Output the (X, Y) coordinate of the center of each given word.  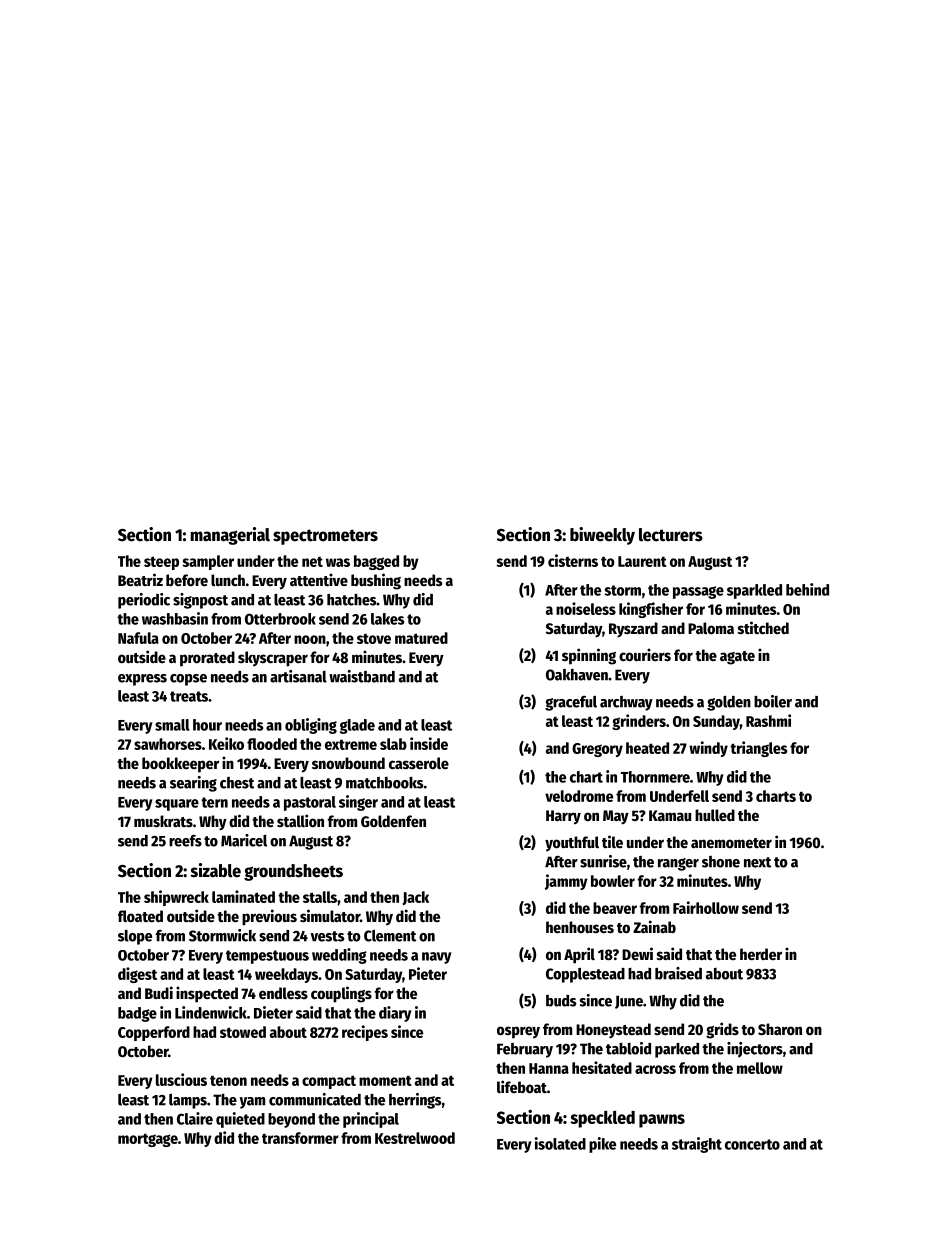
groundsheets (293, 872)
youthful (572, 844)
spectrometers (325, 537)
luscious (181, 1079)
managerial (230, 536)
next (757, 862)
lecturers (671, 535)
